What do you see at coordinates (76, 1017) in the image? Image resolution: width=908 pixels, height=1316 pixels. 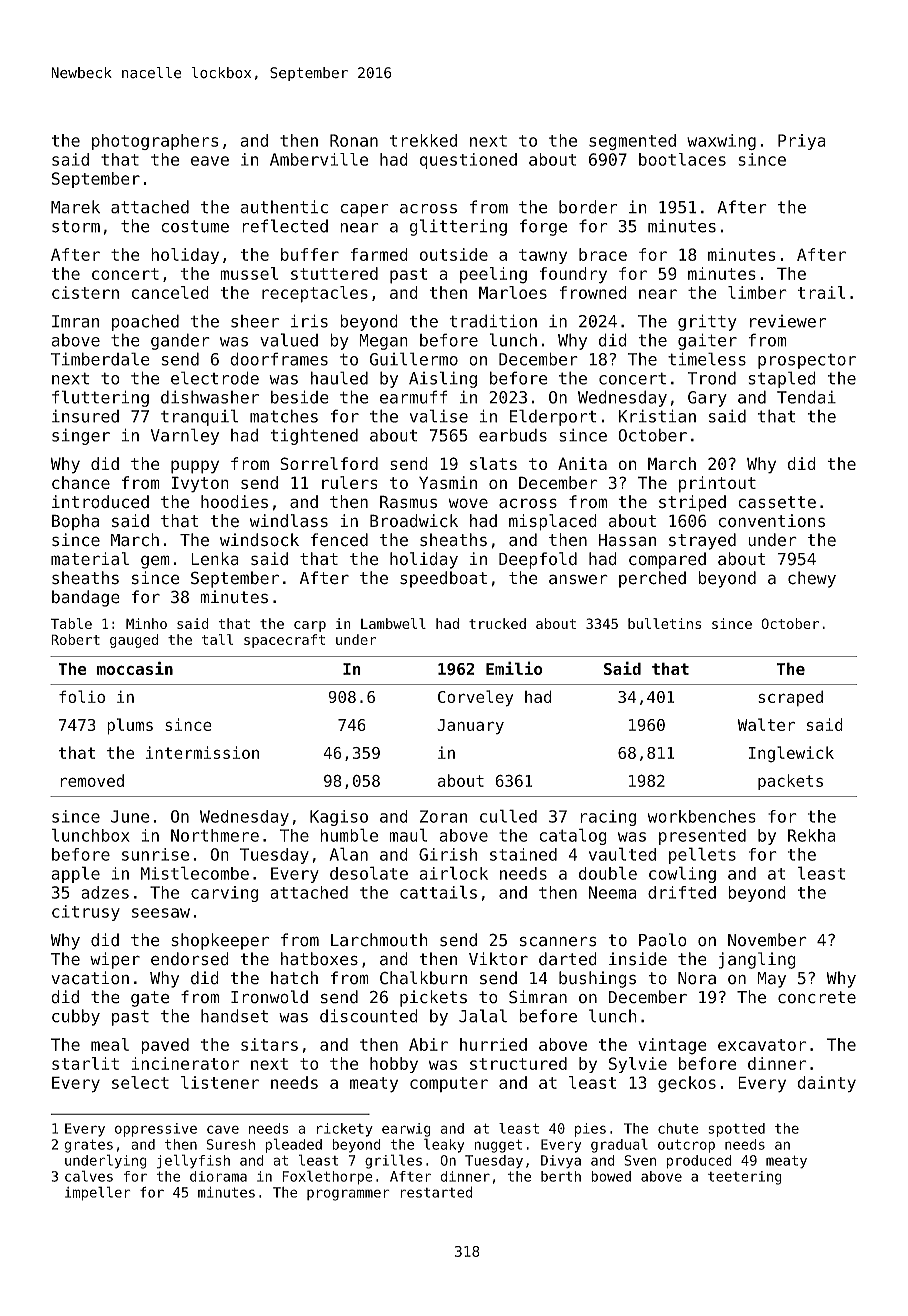 I see `cubby` at bounding box center [76, 1017].
